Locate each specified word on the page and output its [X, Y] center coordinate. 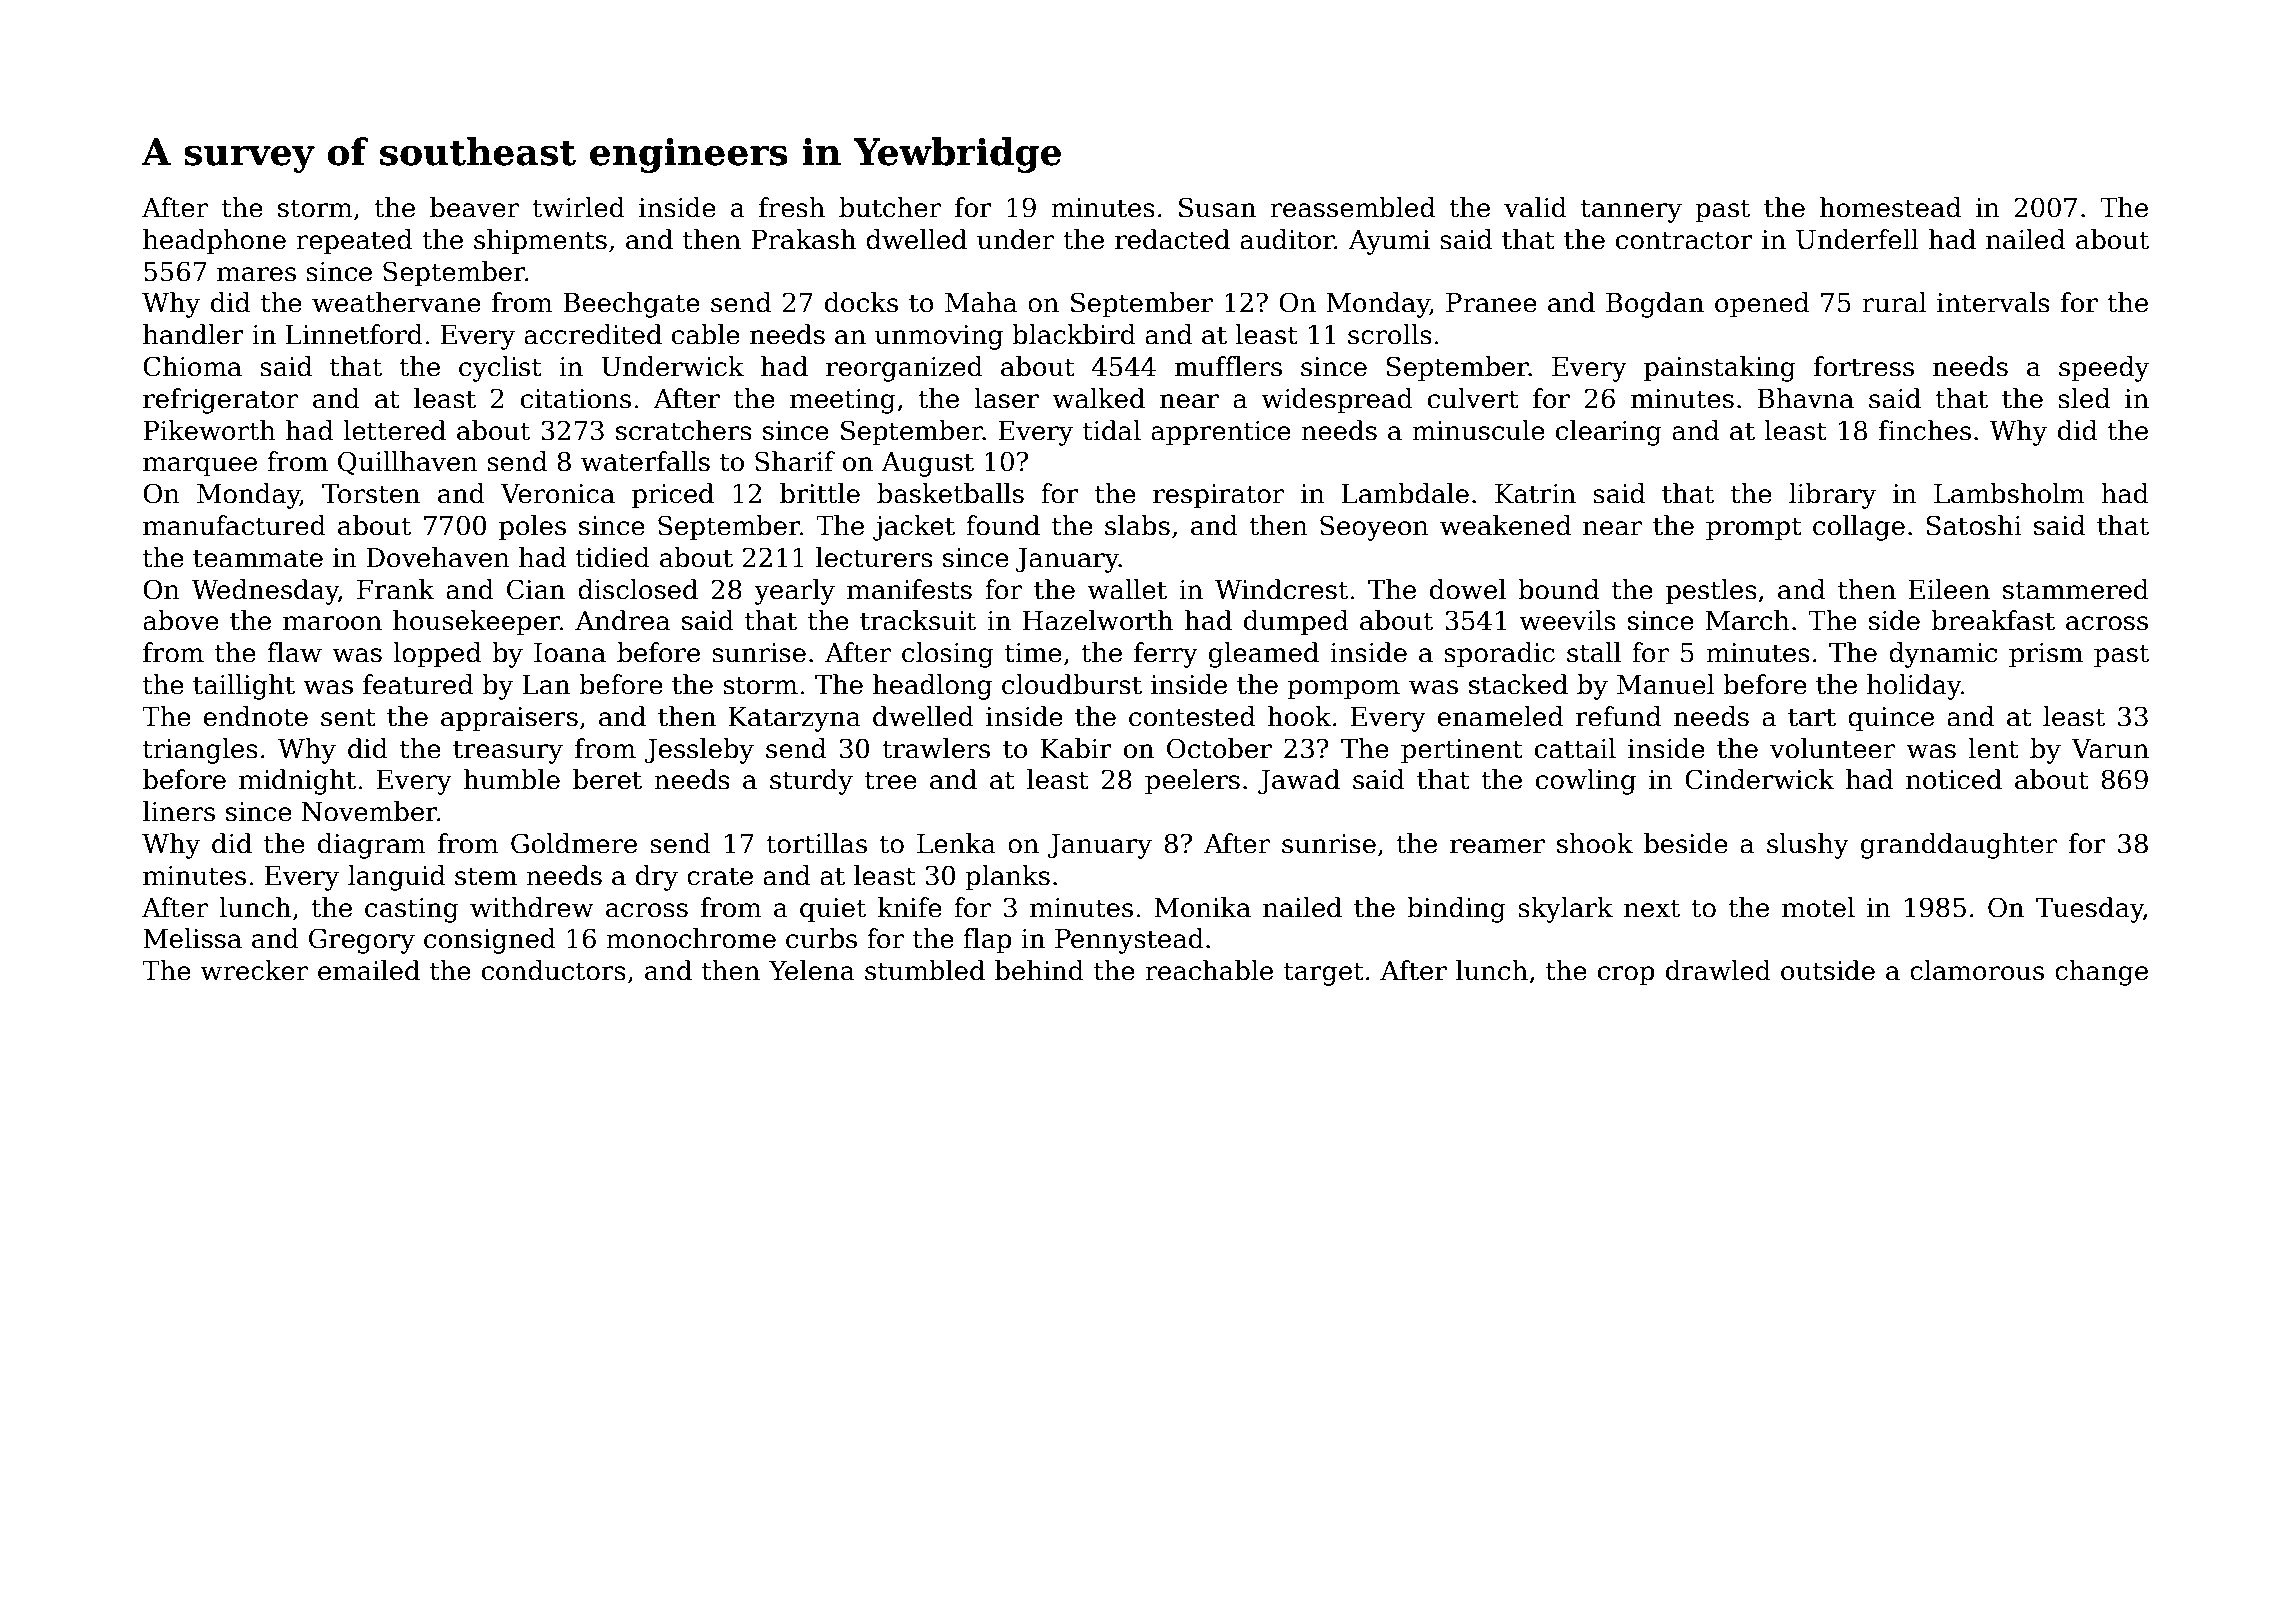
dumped [1296, 623]
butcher [890, 207]
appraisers [509, 719]
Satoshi [1974, 525]
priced [673, 496]
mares [256, 274]
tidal [1112, 430]
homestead [1890, 207]
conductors [554, 970]
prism [2046, 655]
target [1324, 974]
